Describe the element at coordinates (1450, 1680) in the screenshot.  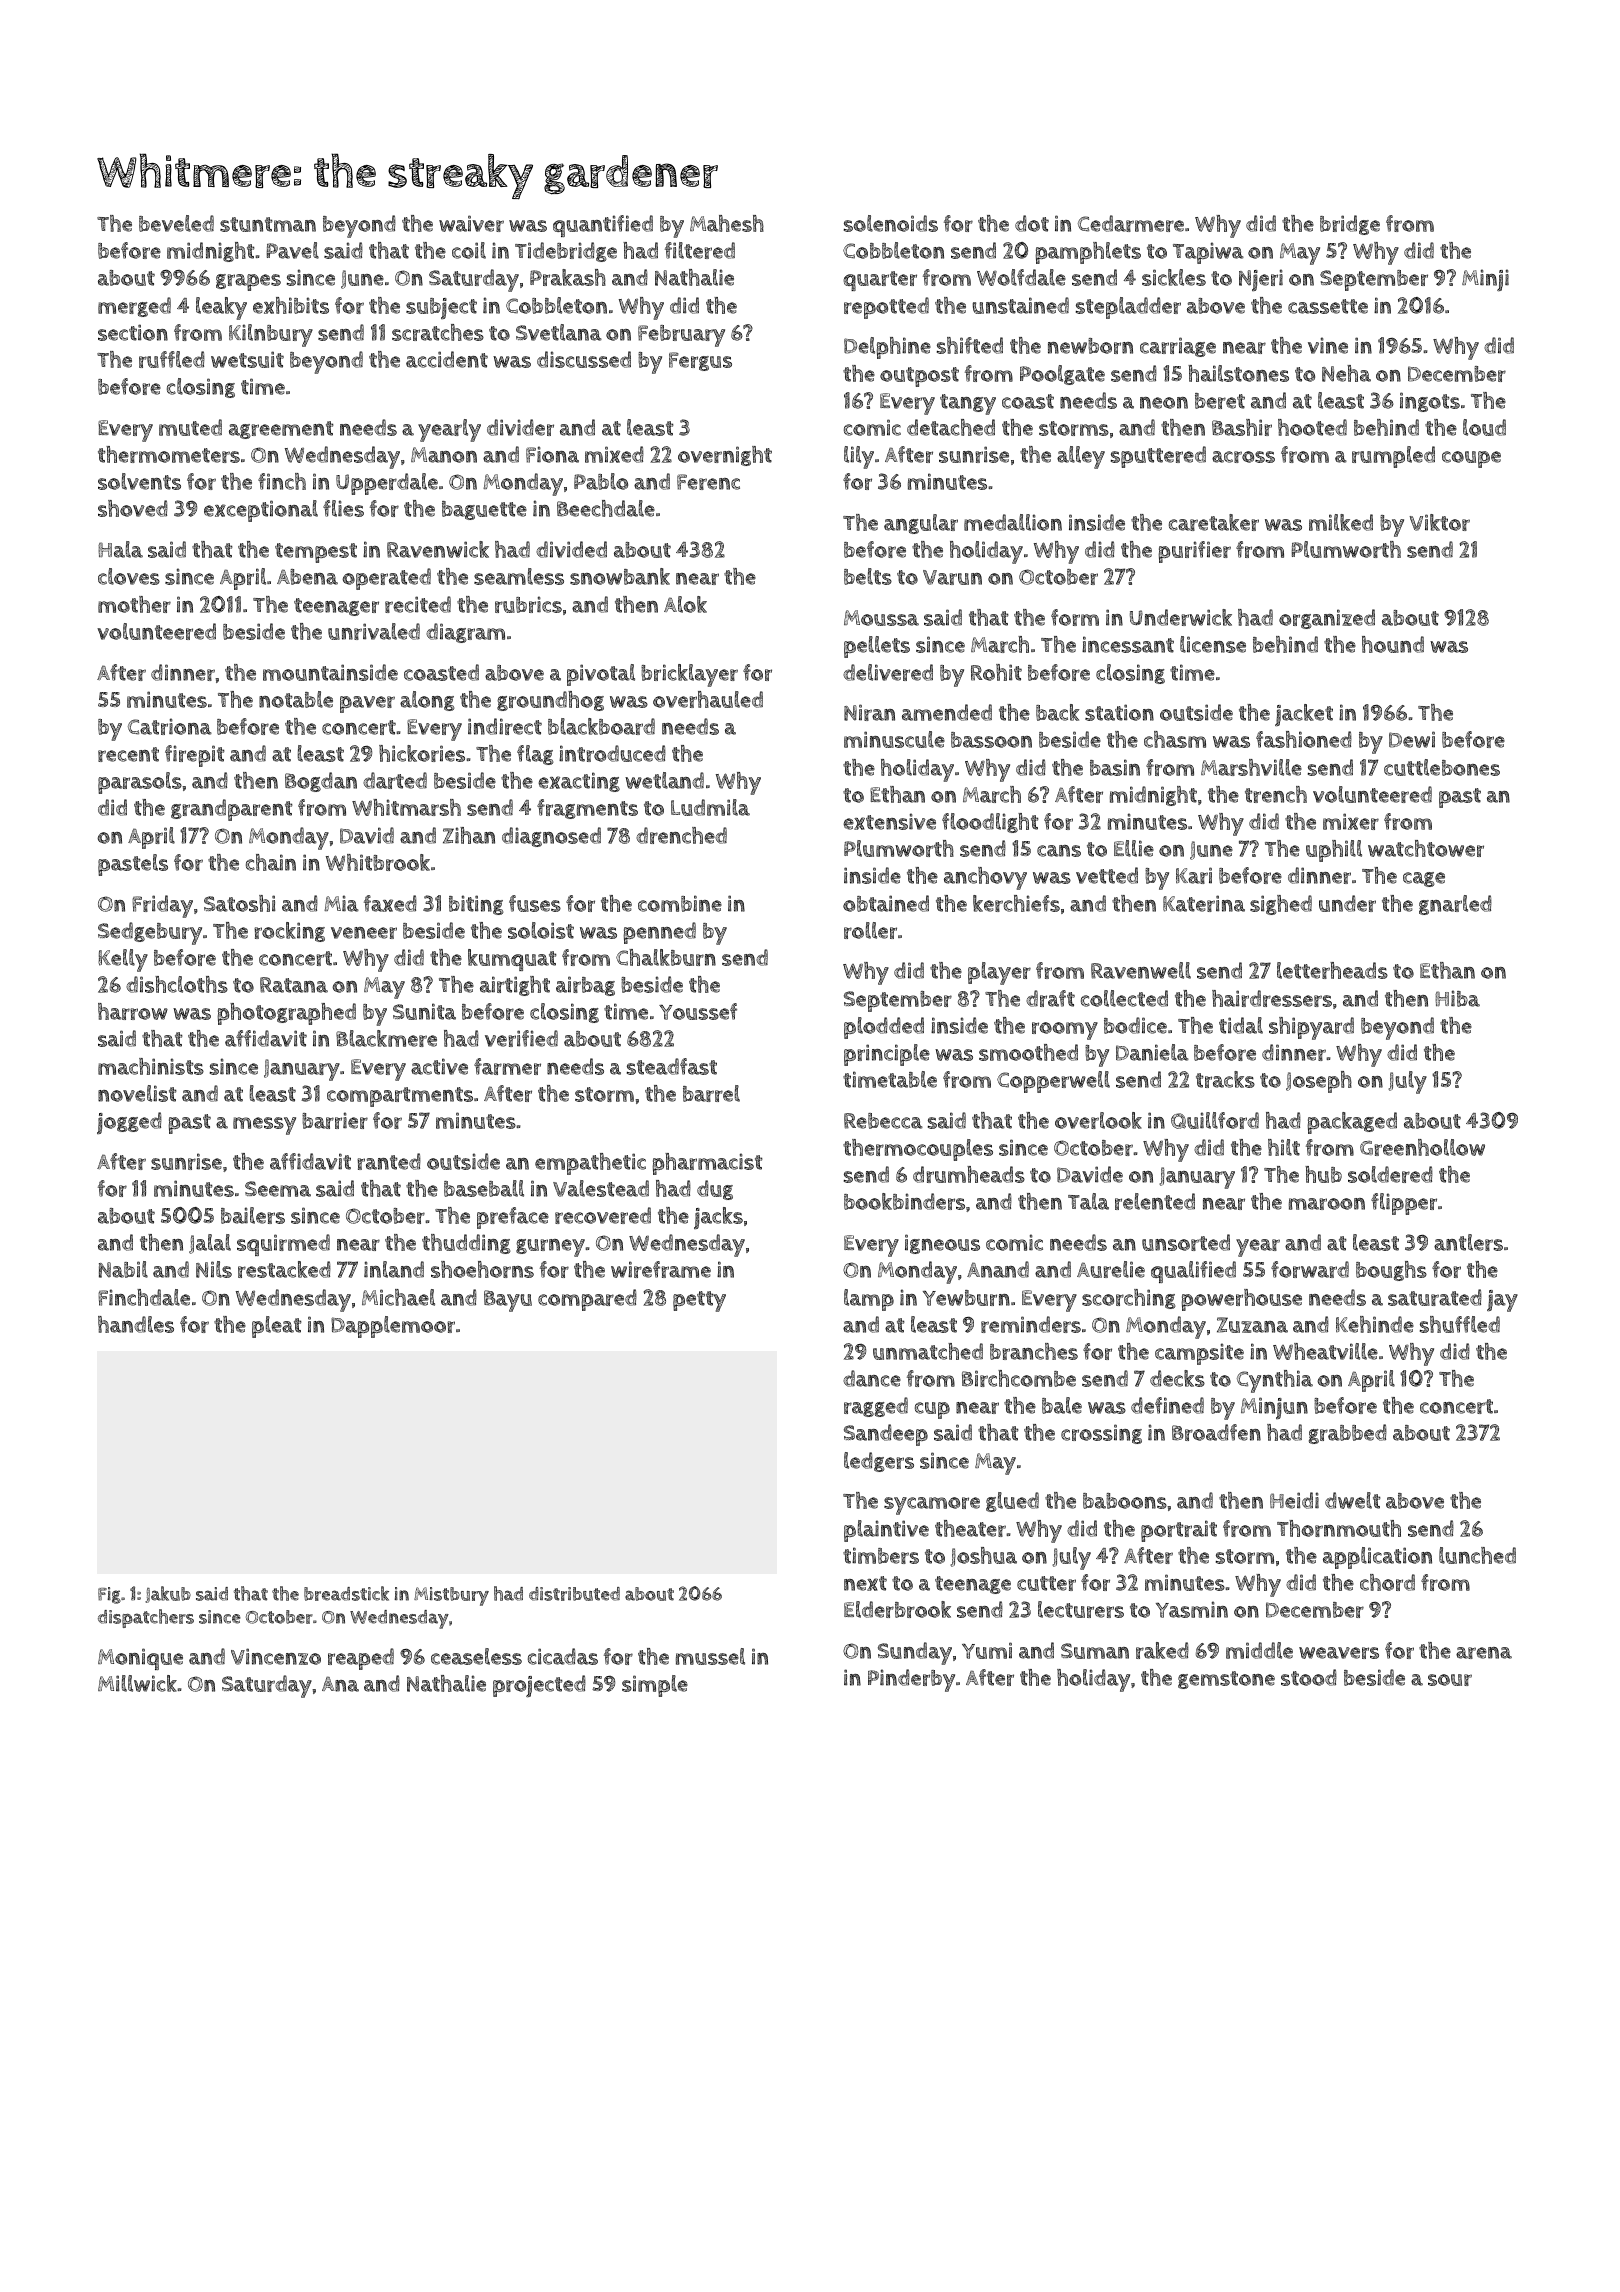
I see `sour` at that location.
